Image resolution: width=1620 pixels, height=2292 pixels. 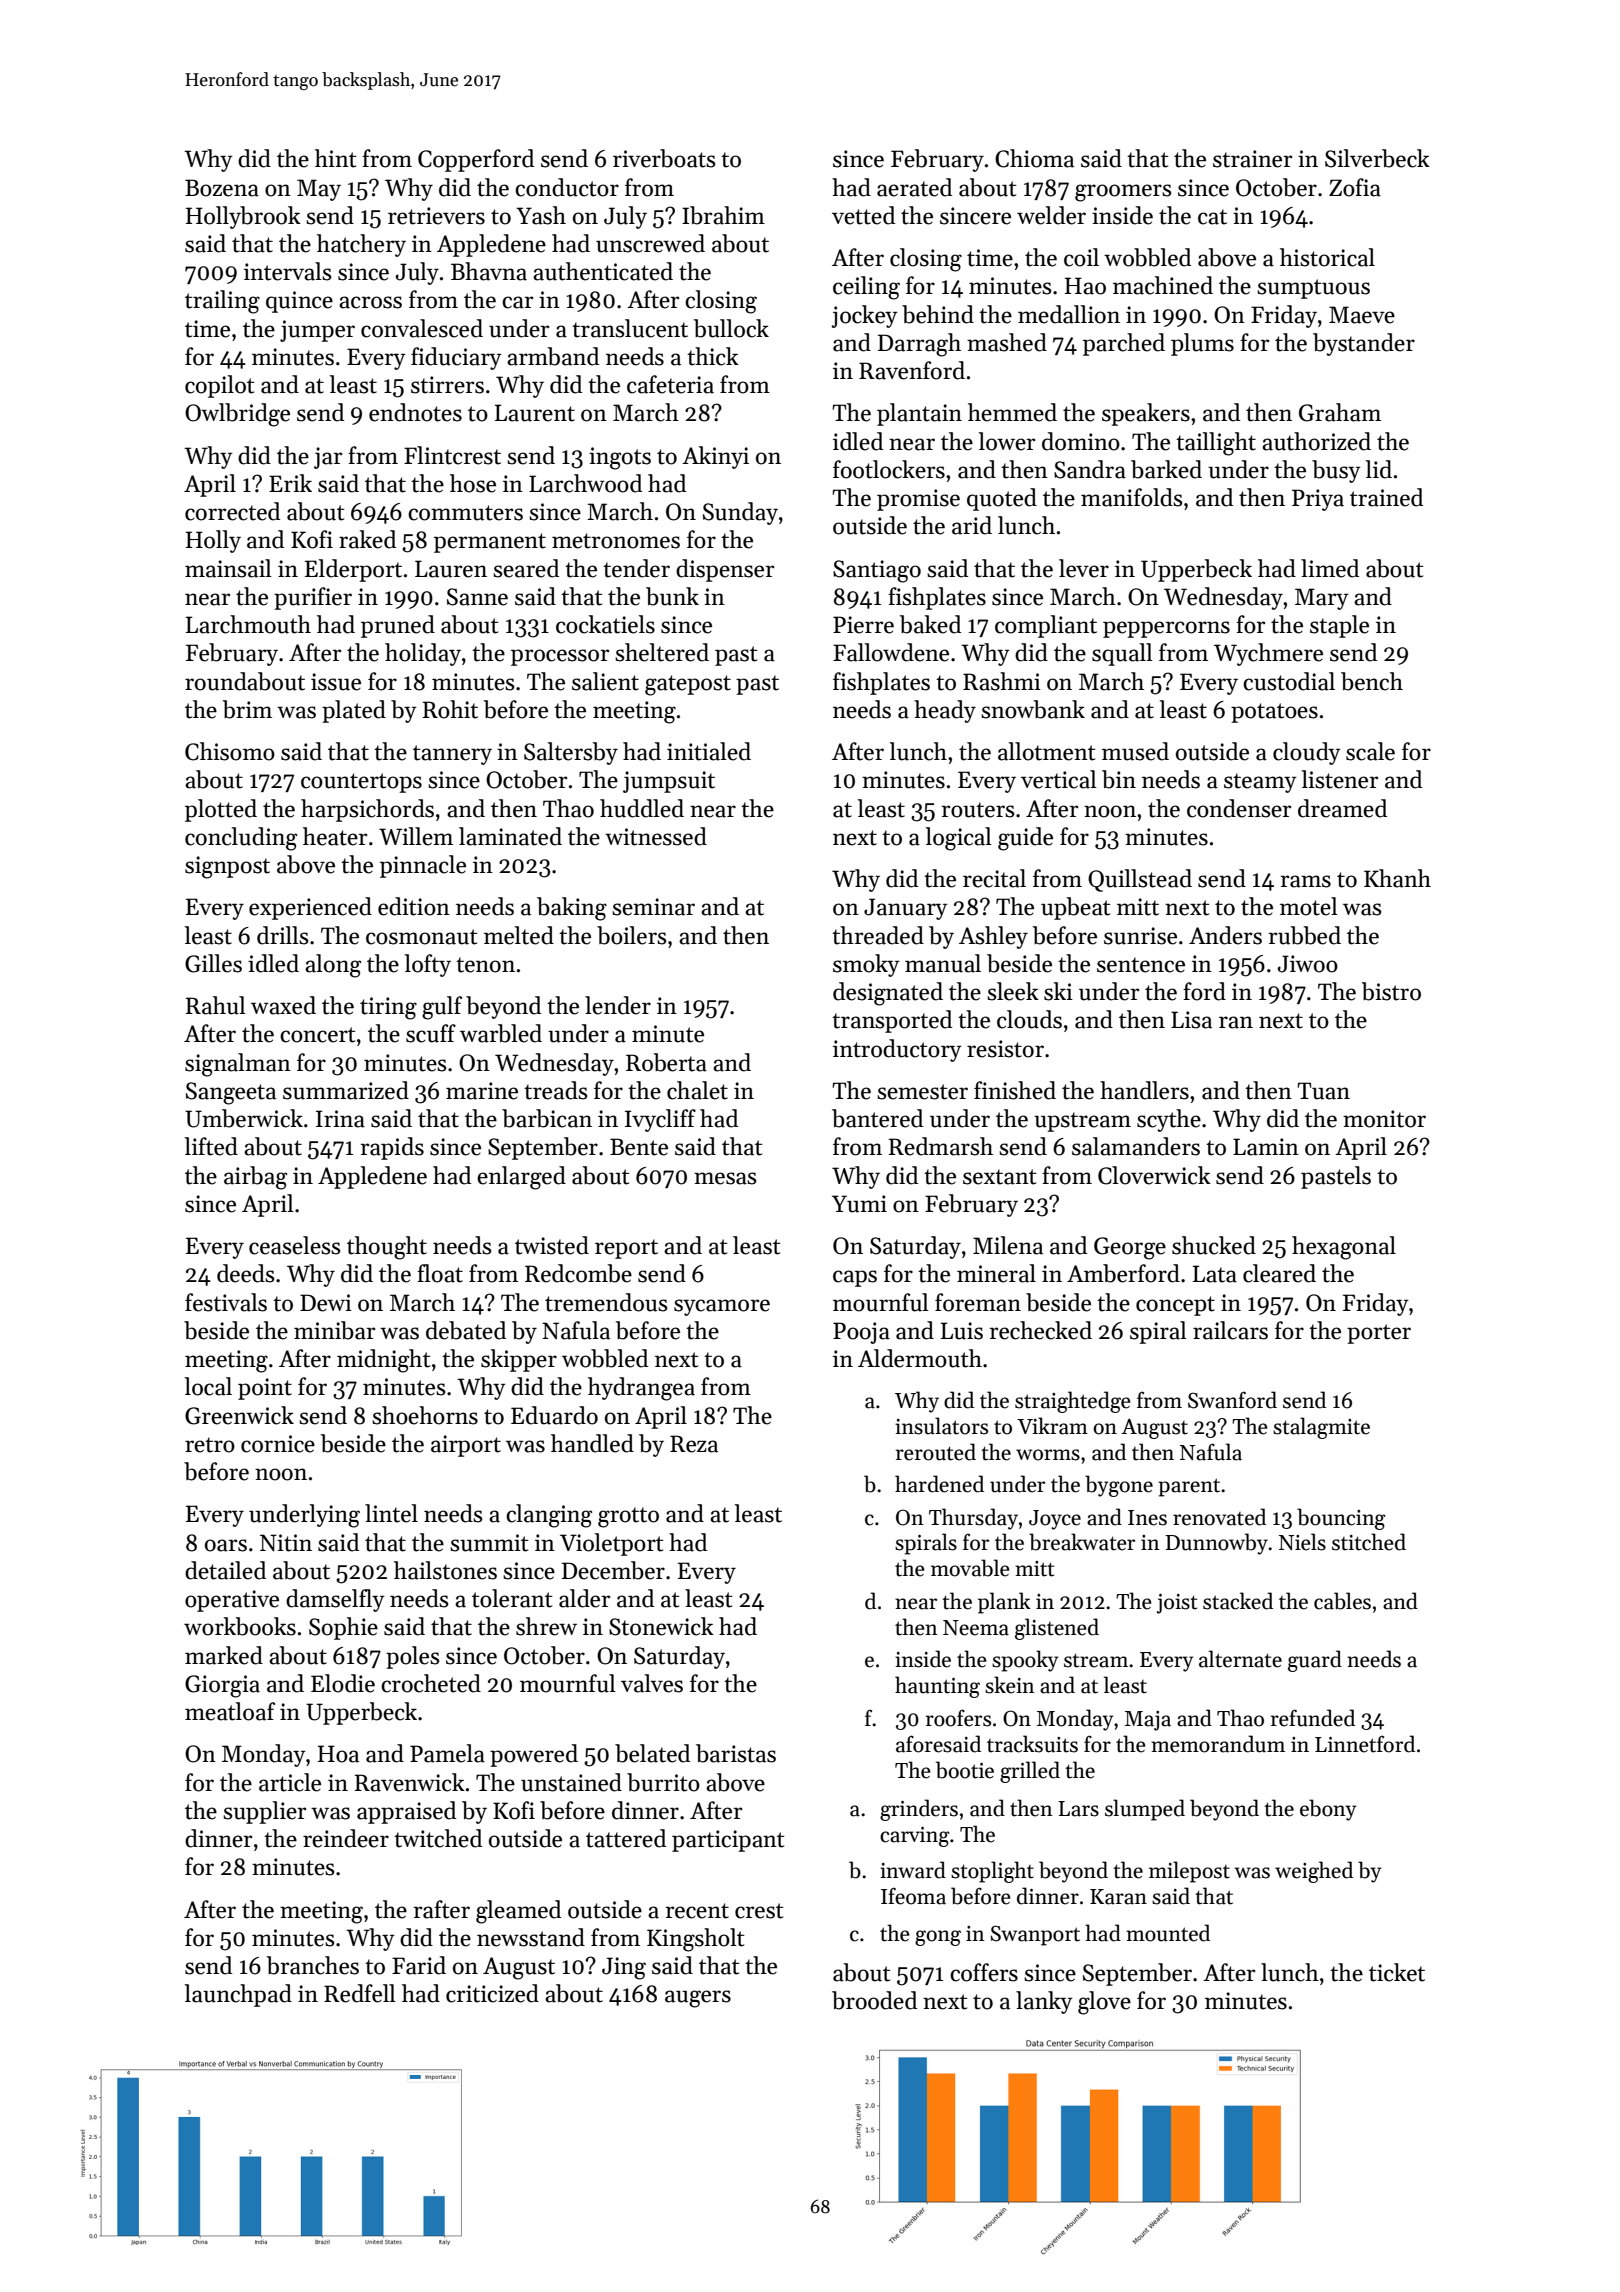 What do you see at coordinates (1104, 2003) in the screenshot?
I see `glove` at bounding box center [1104, 2003].
